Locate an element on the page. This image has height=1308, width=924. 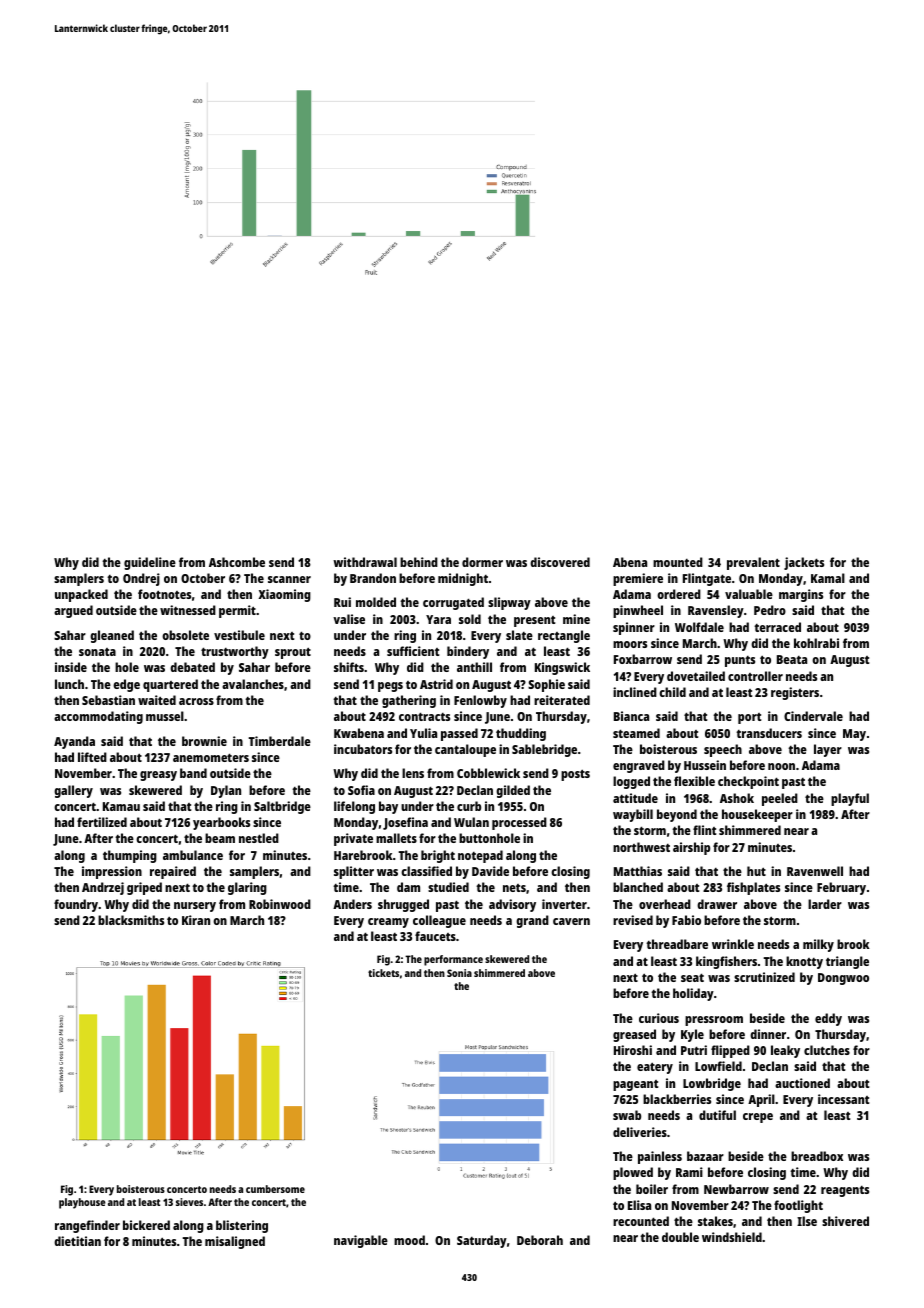
Fabio is located at coordinates (686, 920).
